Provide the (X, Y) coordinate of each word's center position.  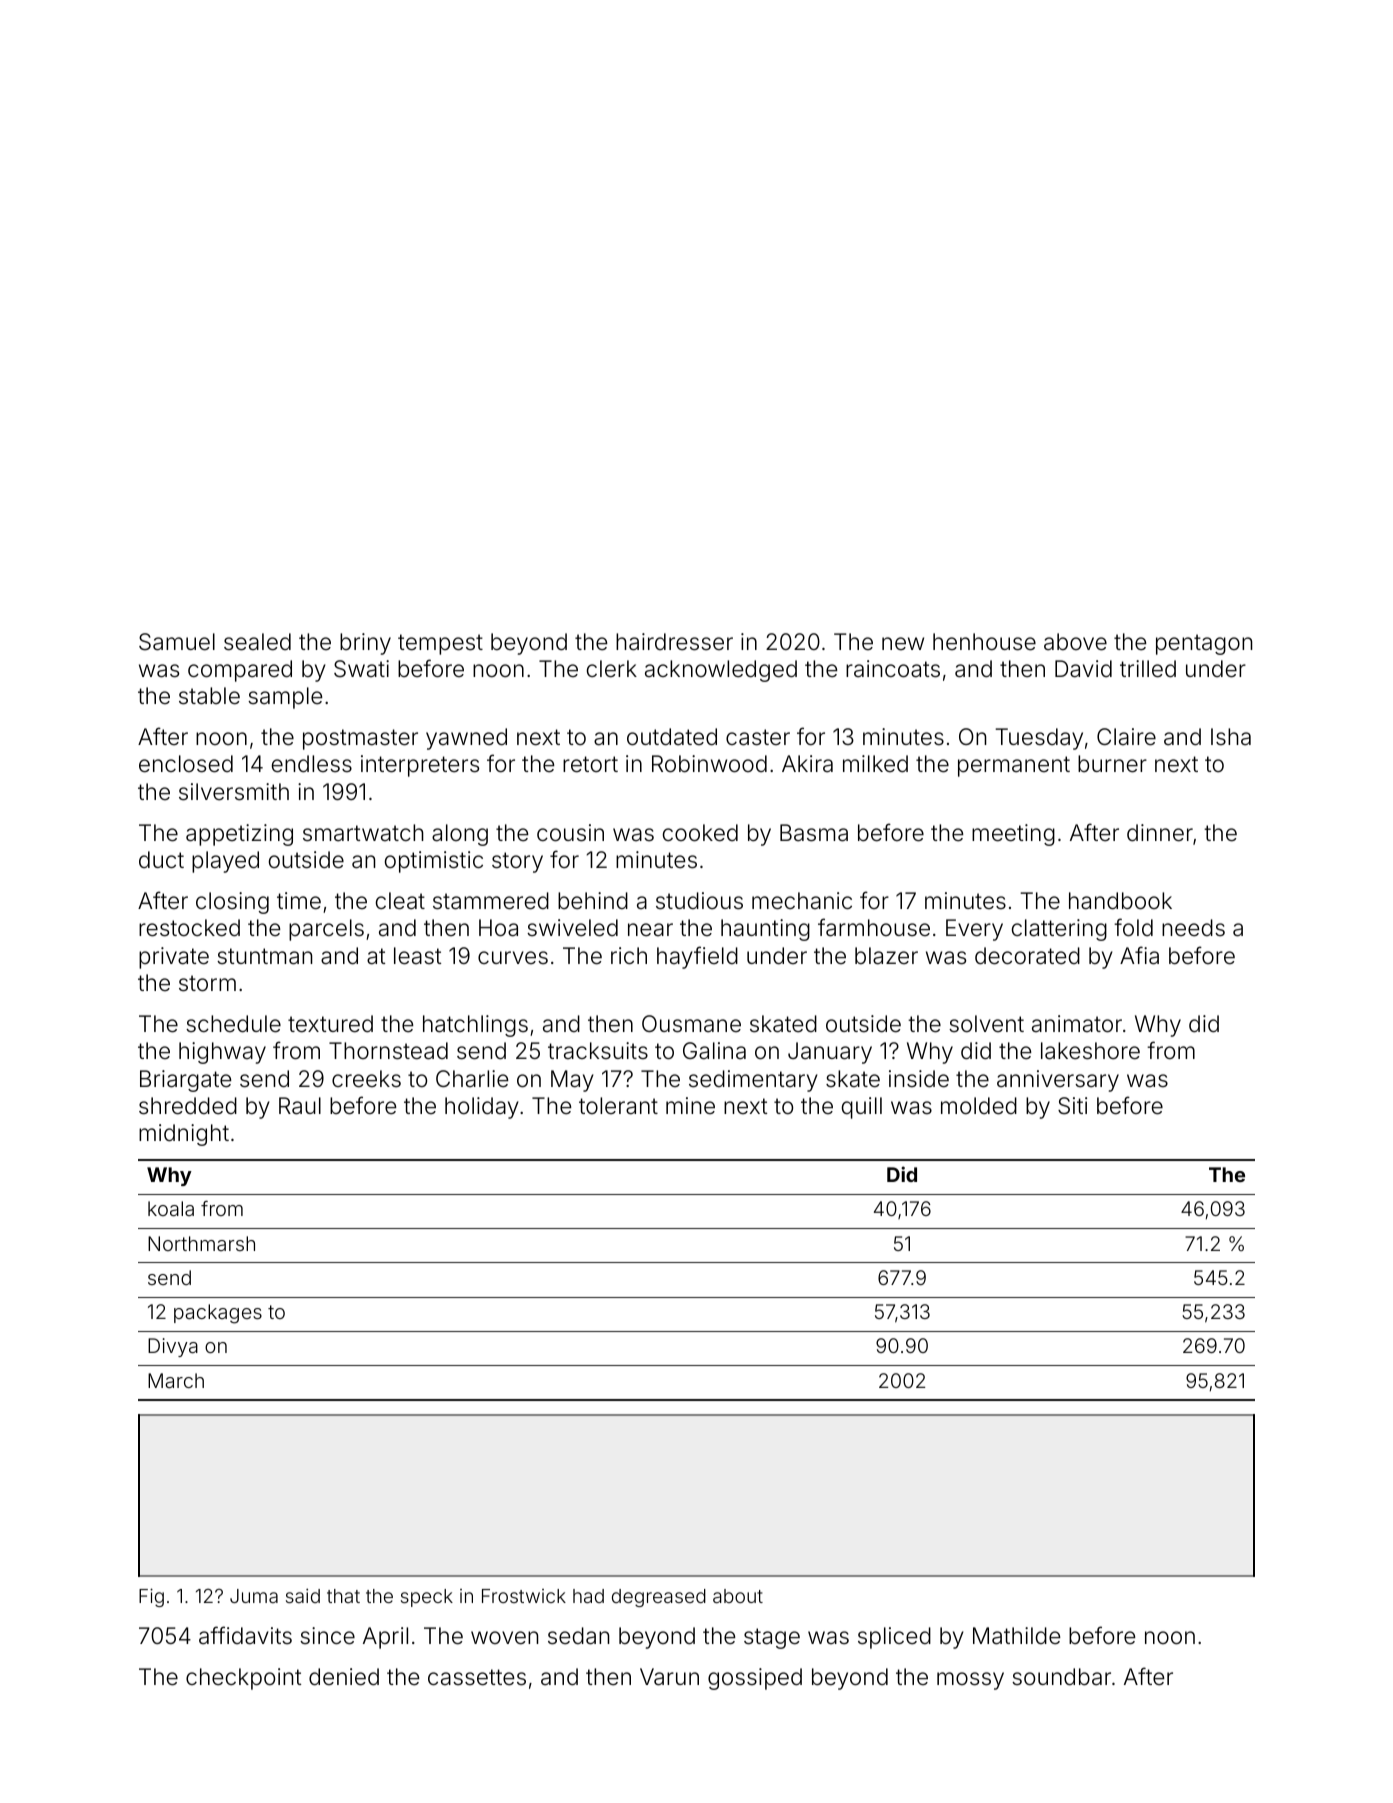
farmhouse (874, 927)
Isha (1231, 737)
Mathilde (1016, 1636)
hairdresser (674, 642)
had (588, 1596)
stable (209, 696)
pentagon (1204, 644)
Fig (151, 1597)
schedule (233, 1024)
